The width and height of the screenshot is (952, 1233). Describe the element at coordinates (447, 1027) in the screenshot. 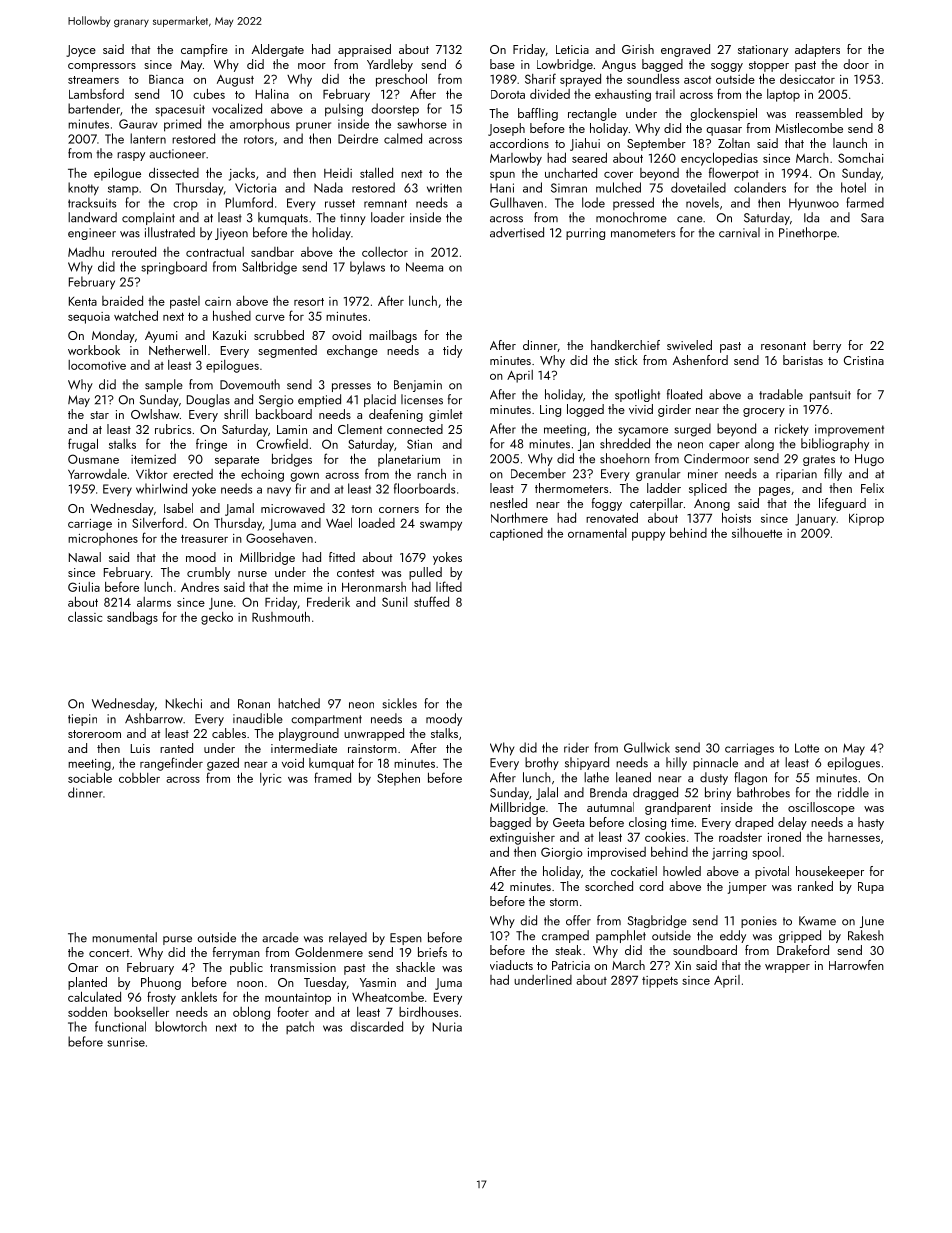

I see `Nuria` at that location.
